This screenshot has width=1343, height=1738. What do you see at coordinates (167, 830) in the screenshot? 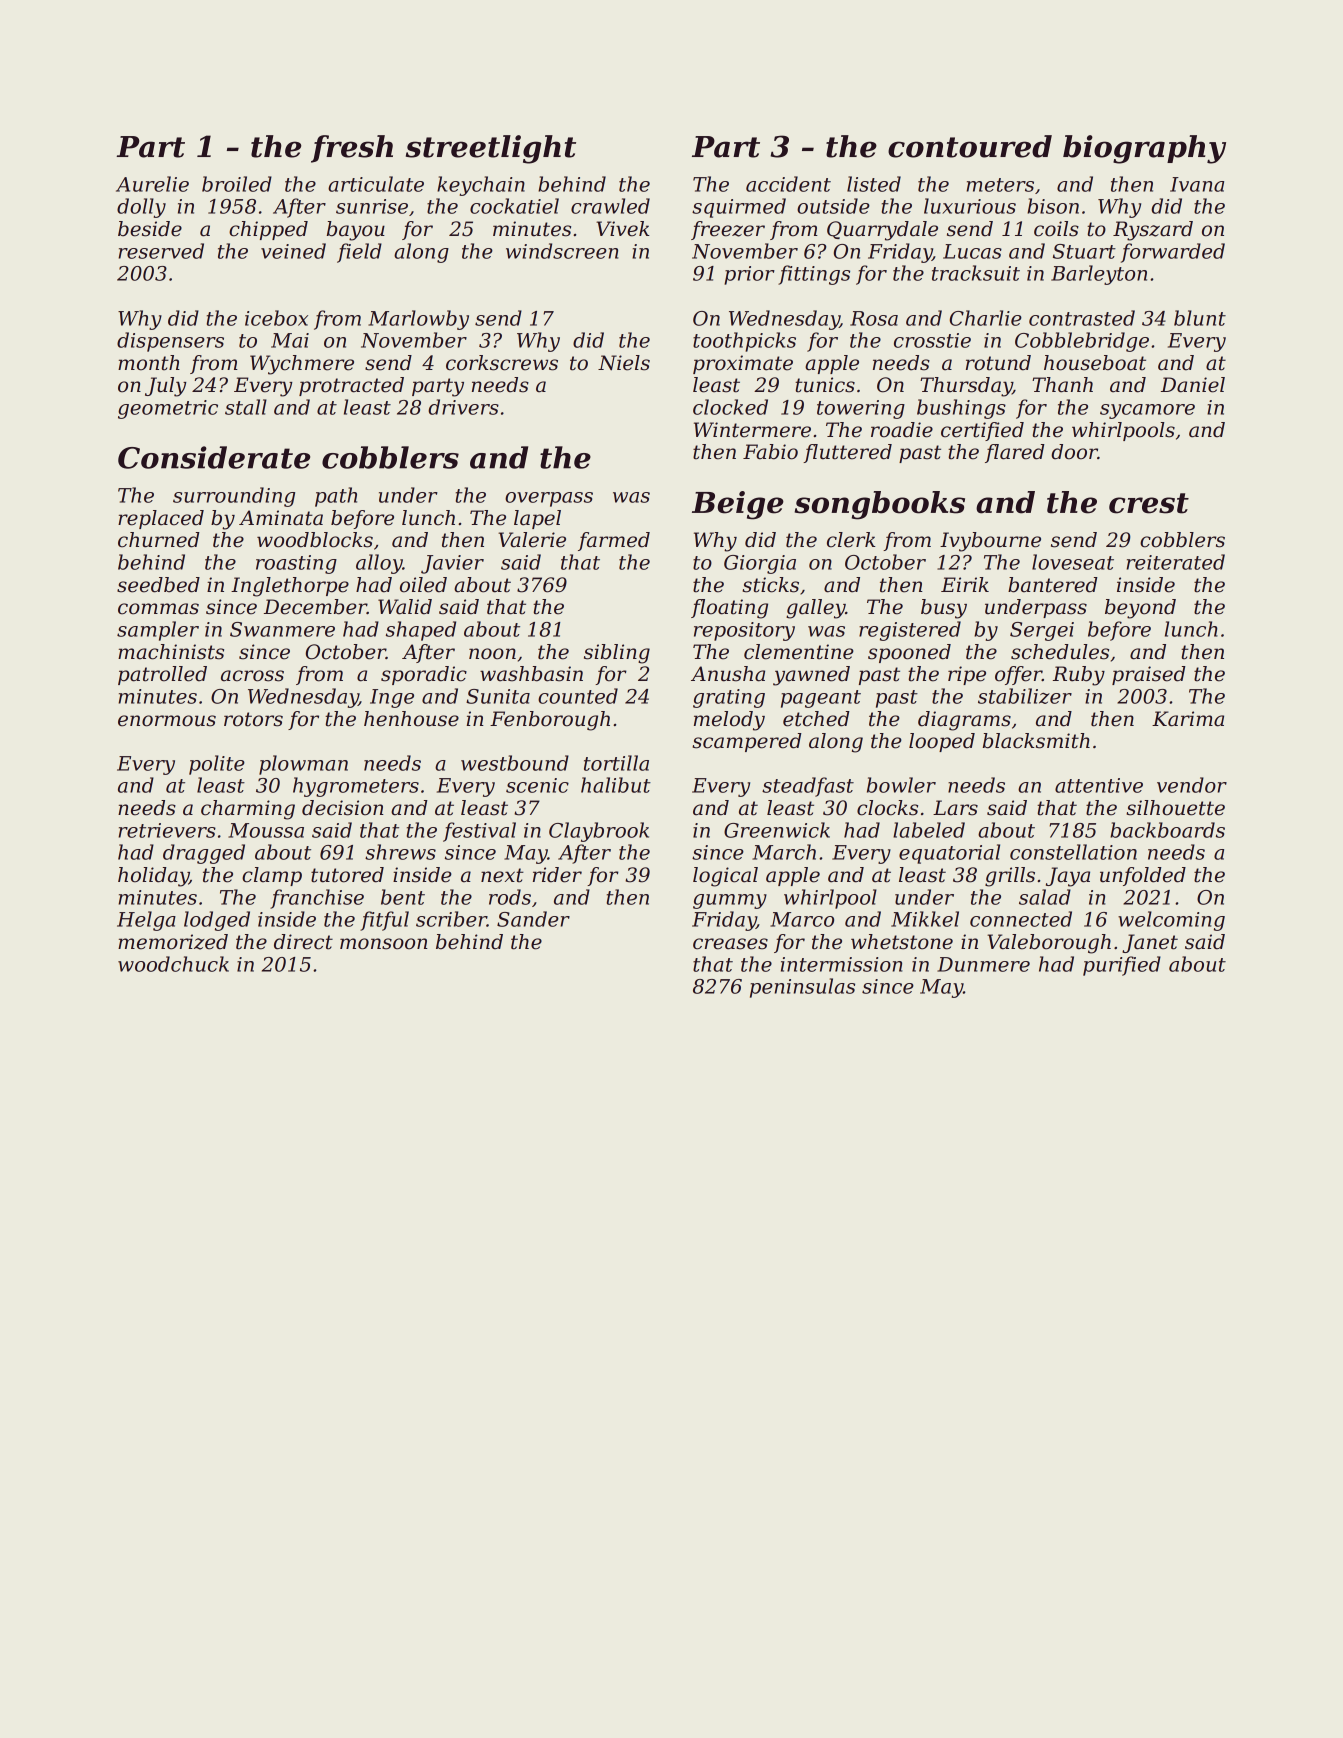
I see `retrievers` at bounding box center [167, 830].
